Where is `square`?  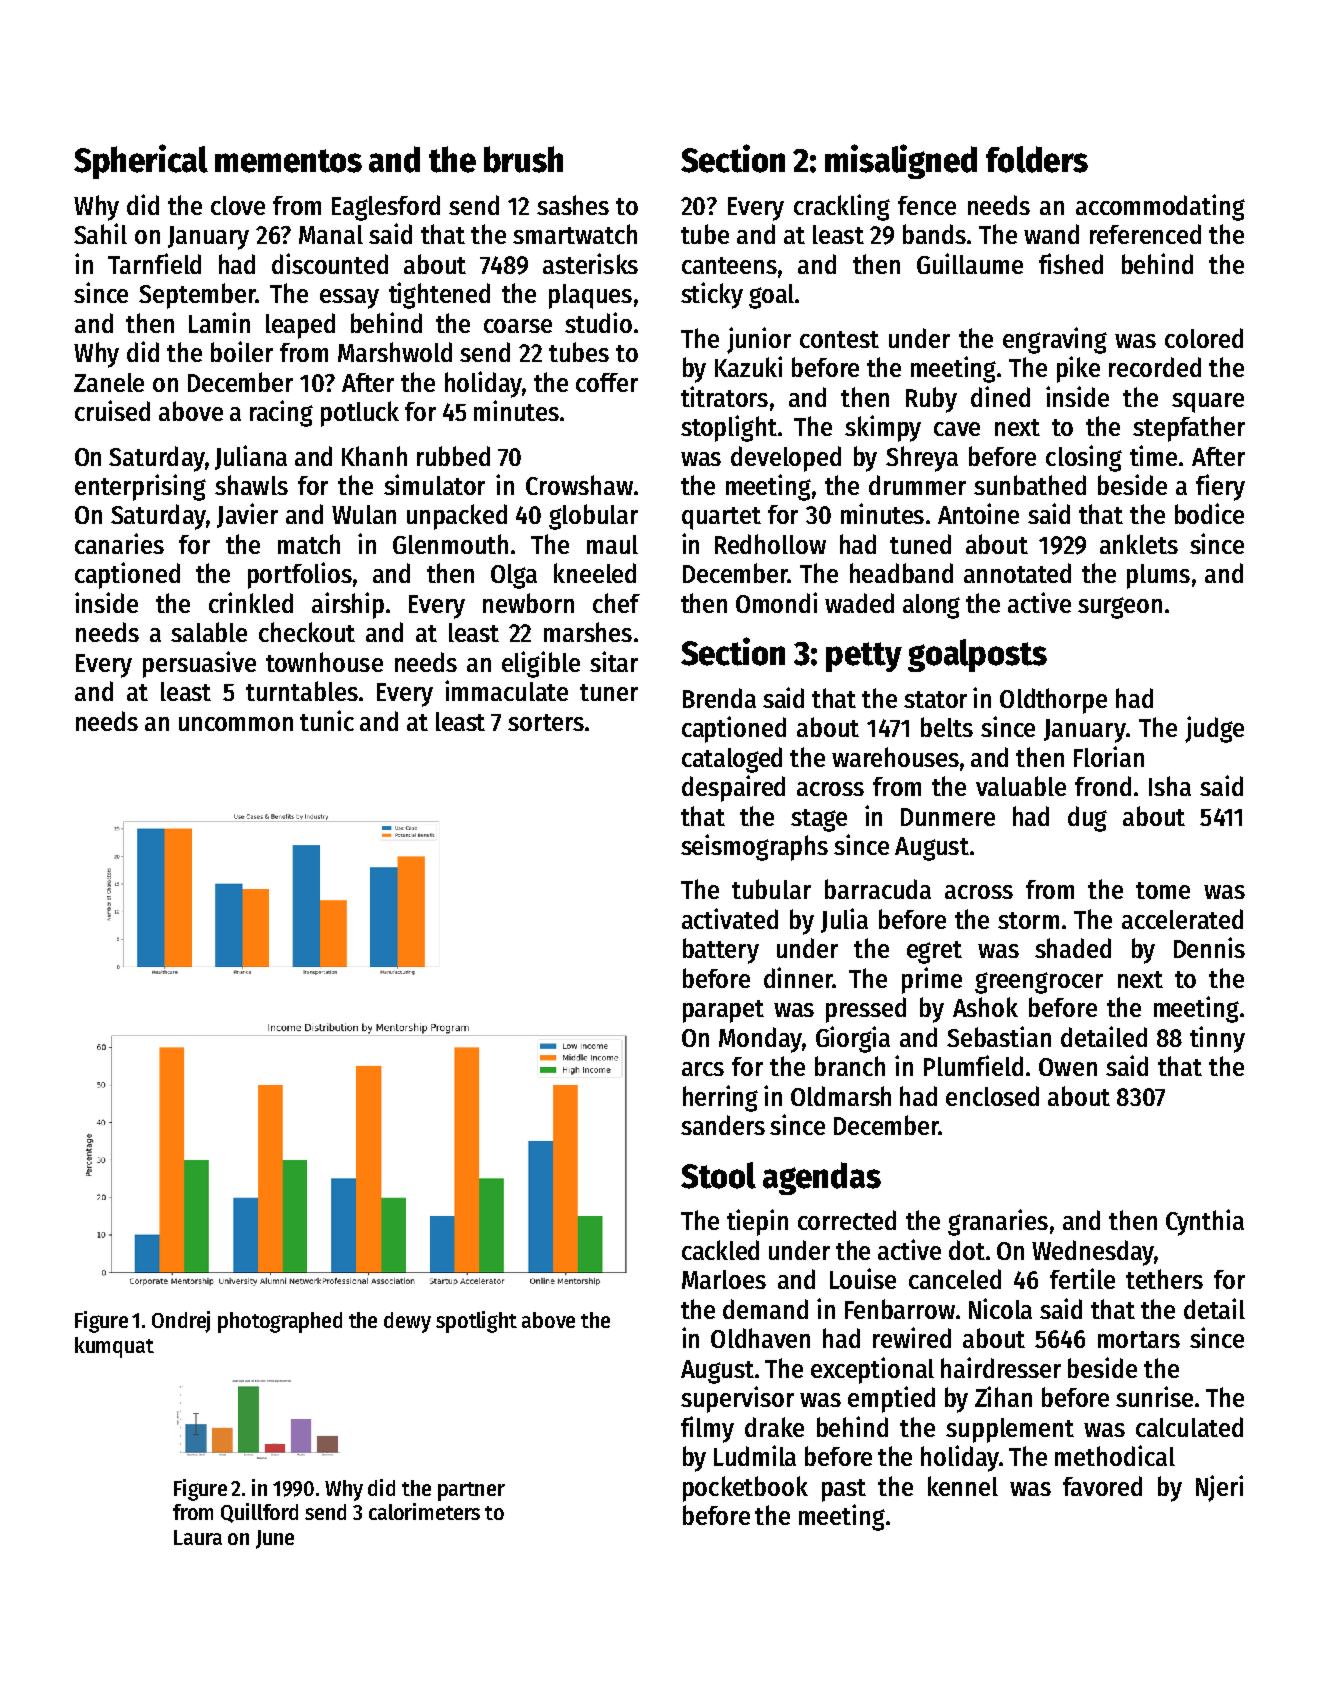
square is located at coordinates (1208, 403).
